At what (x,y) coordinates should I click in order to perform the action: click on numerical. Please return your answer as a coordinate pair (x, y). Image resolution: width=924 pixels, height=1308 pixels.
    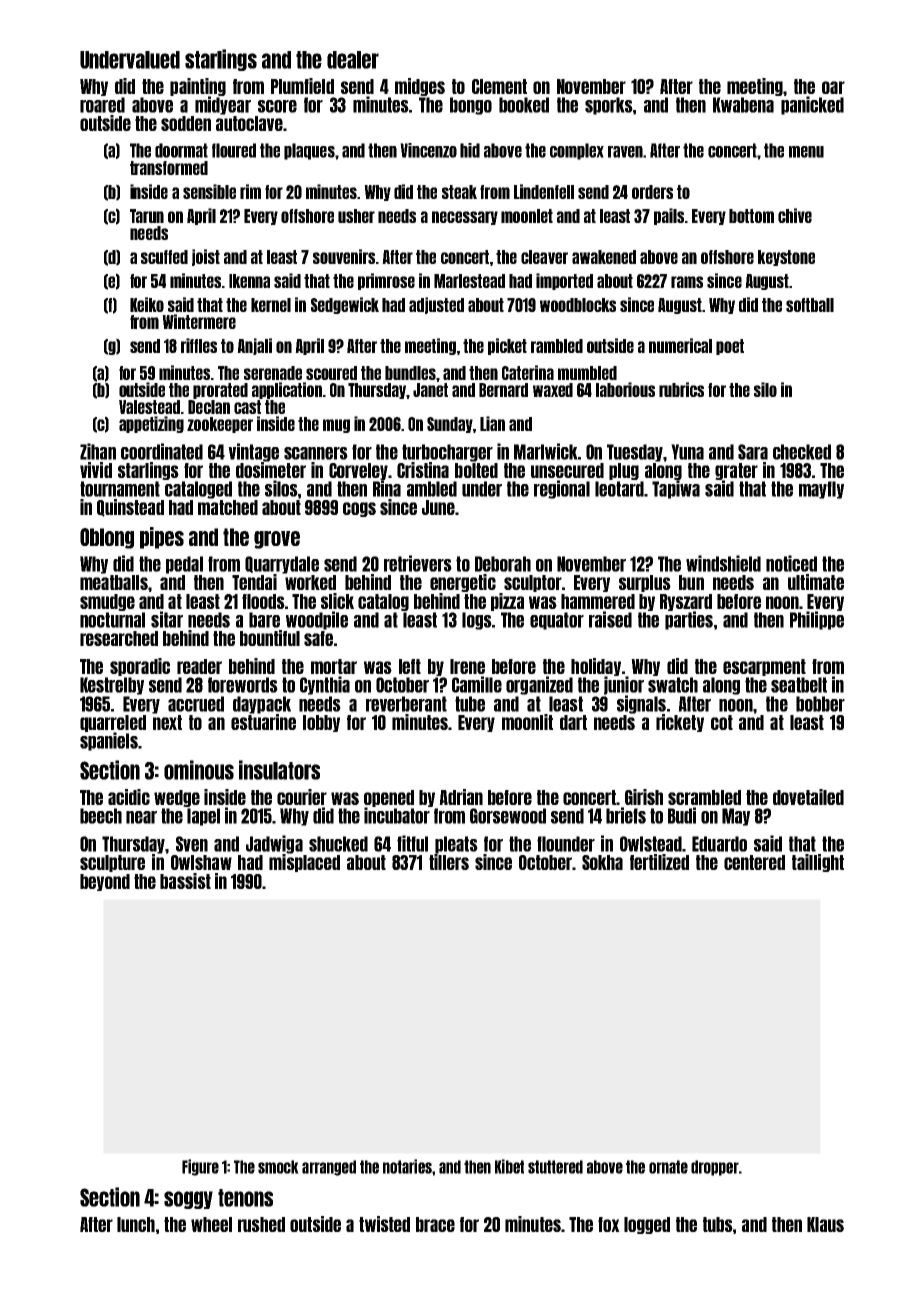
    Looking at the image, I should click on (680, 345).
